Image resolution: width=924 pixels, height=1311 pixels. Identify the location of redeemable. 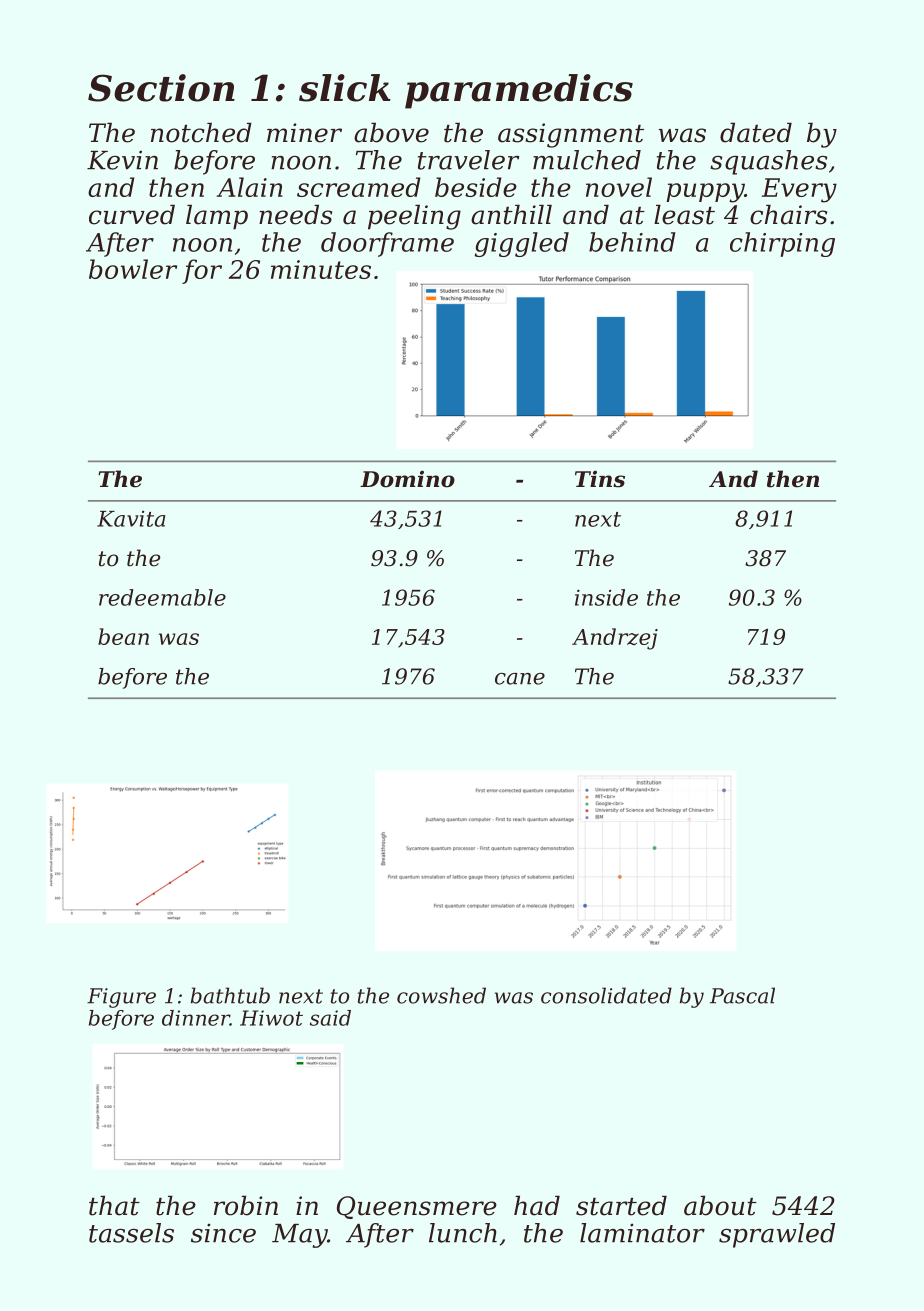
(162, 597).
